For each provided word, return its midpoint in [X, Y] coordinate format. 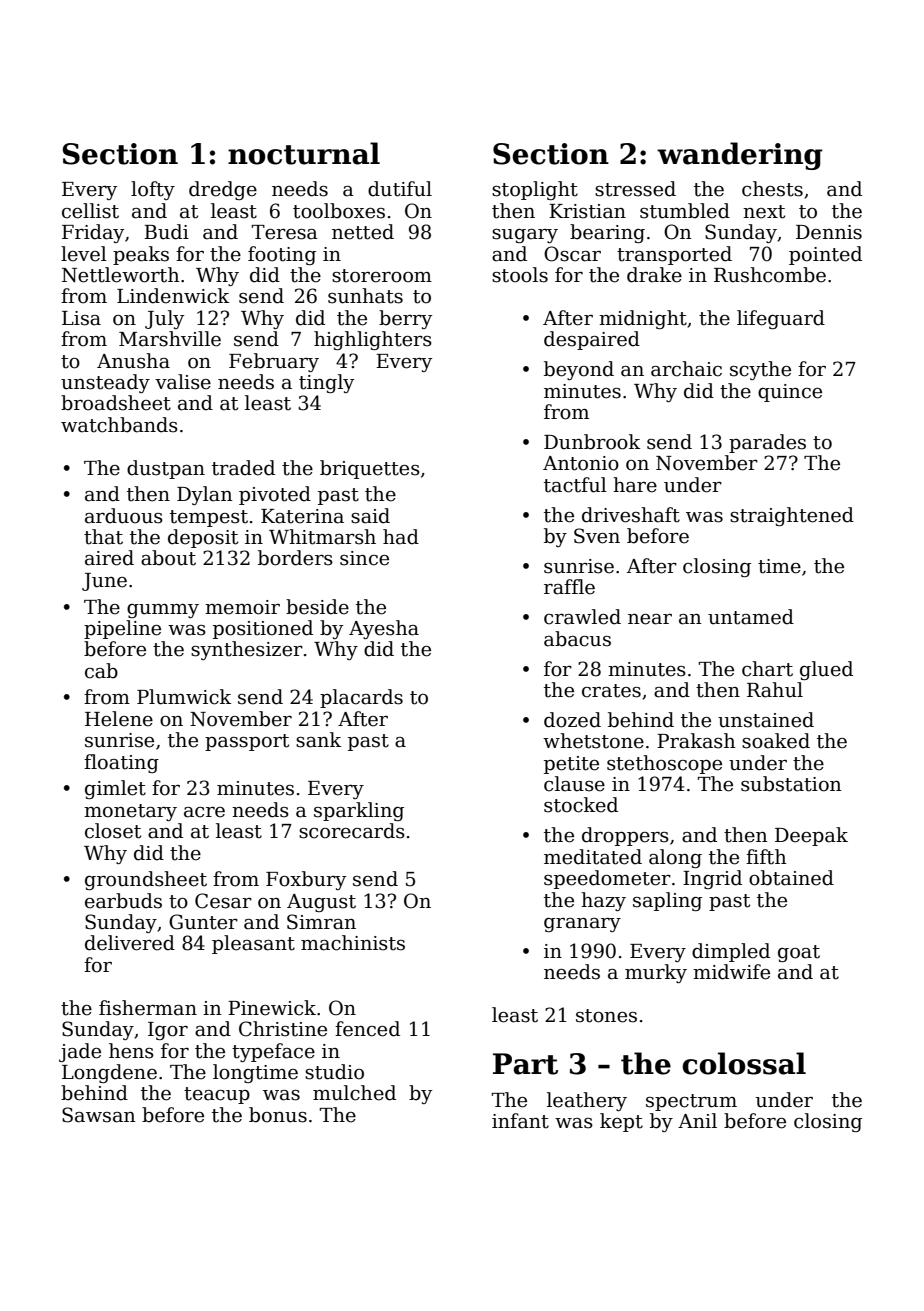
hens [131, 1051]
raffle [569, 587]
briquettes [370, 469]
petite [571, 765]
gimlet [115, 789]
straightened [792, 516]
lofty [153, 190]
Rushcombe [770, 275]
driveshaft [631, 515]
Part [525, 1064]
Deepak [811, 836]
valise [183, 382]
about [168, 558]
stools [520, 275]
